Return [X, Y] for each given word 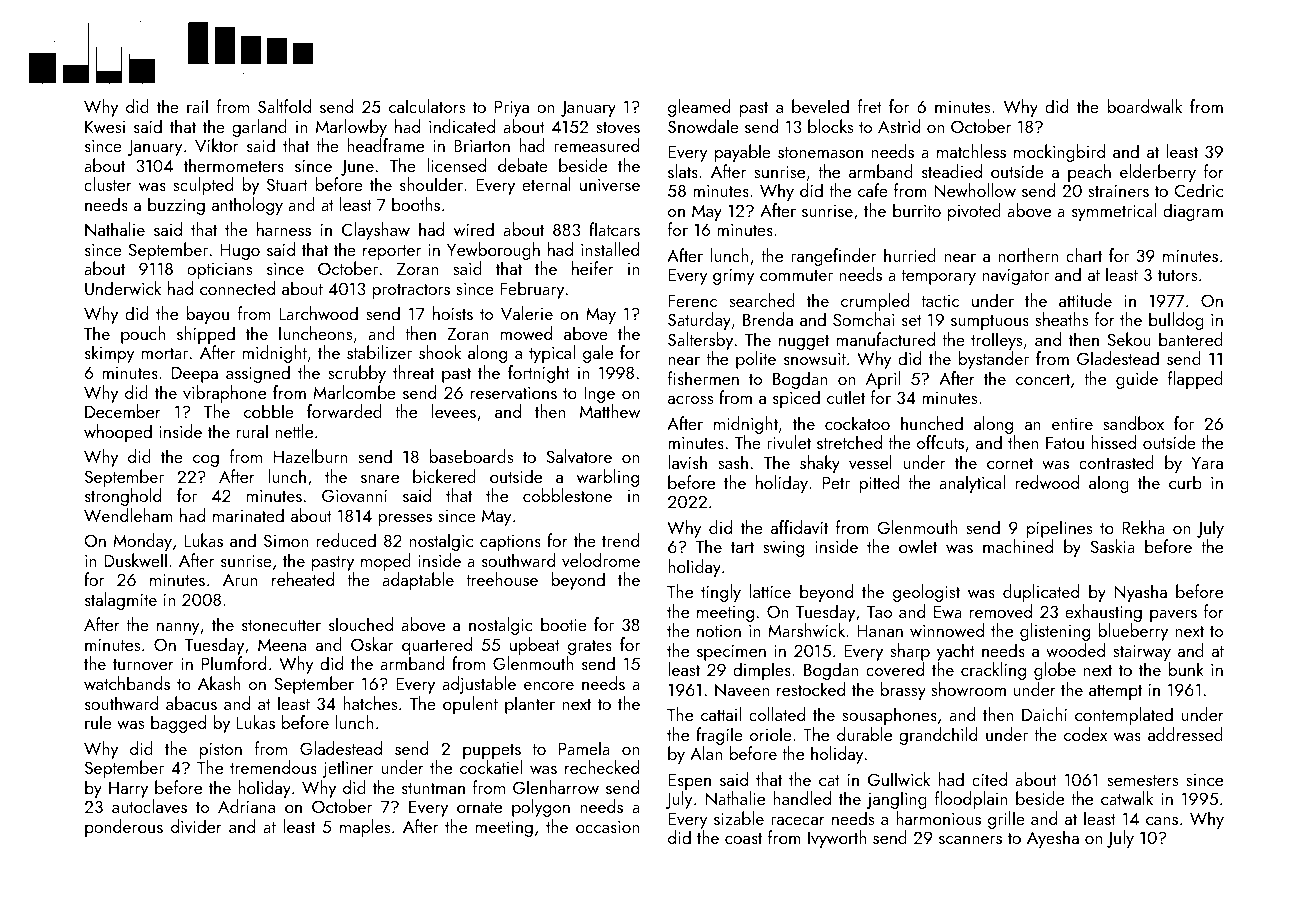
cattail [721, 714]
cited [989, 779]
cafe [873, 190]
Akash [219, 683]
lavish [687, 462]
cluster [108, 184]
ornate [479, 807]
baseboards [471, 456]
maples [365, 828]
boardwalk [1144, 106]
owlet [918, 546]
